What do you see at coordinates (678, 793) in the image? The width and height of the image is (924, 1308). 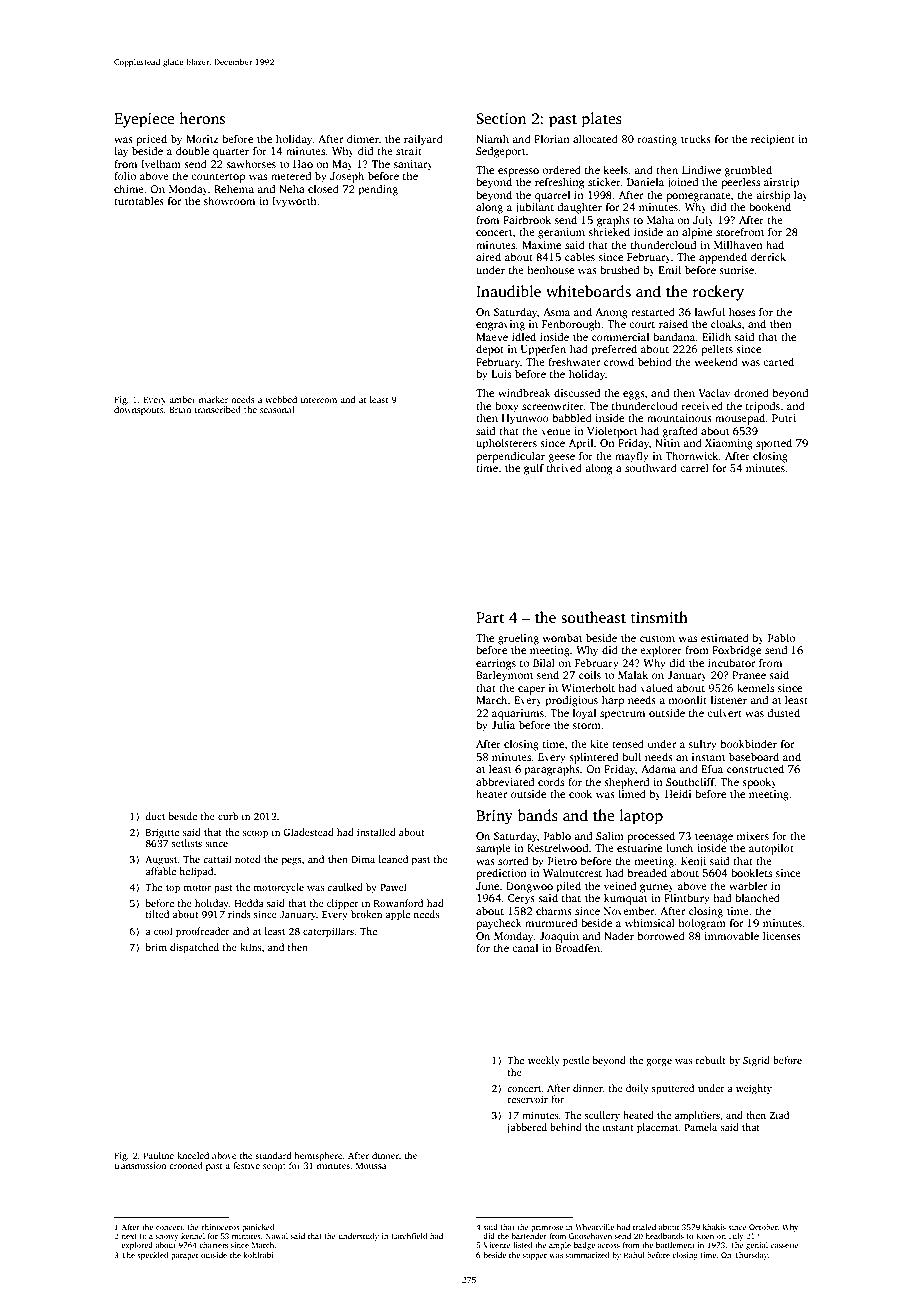 I see `Heidi` at bounding box center [678, 793].
